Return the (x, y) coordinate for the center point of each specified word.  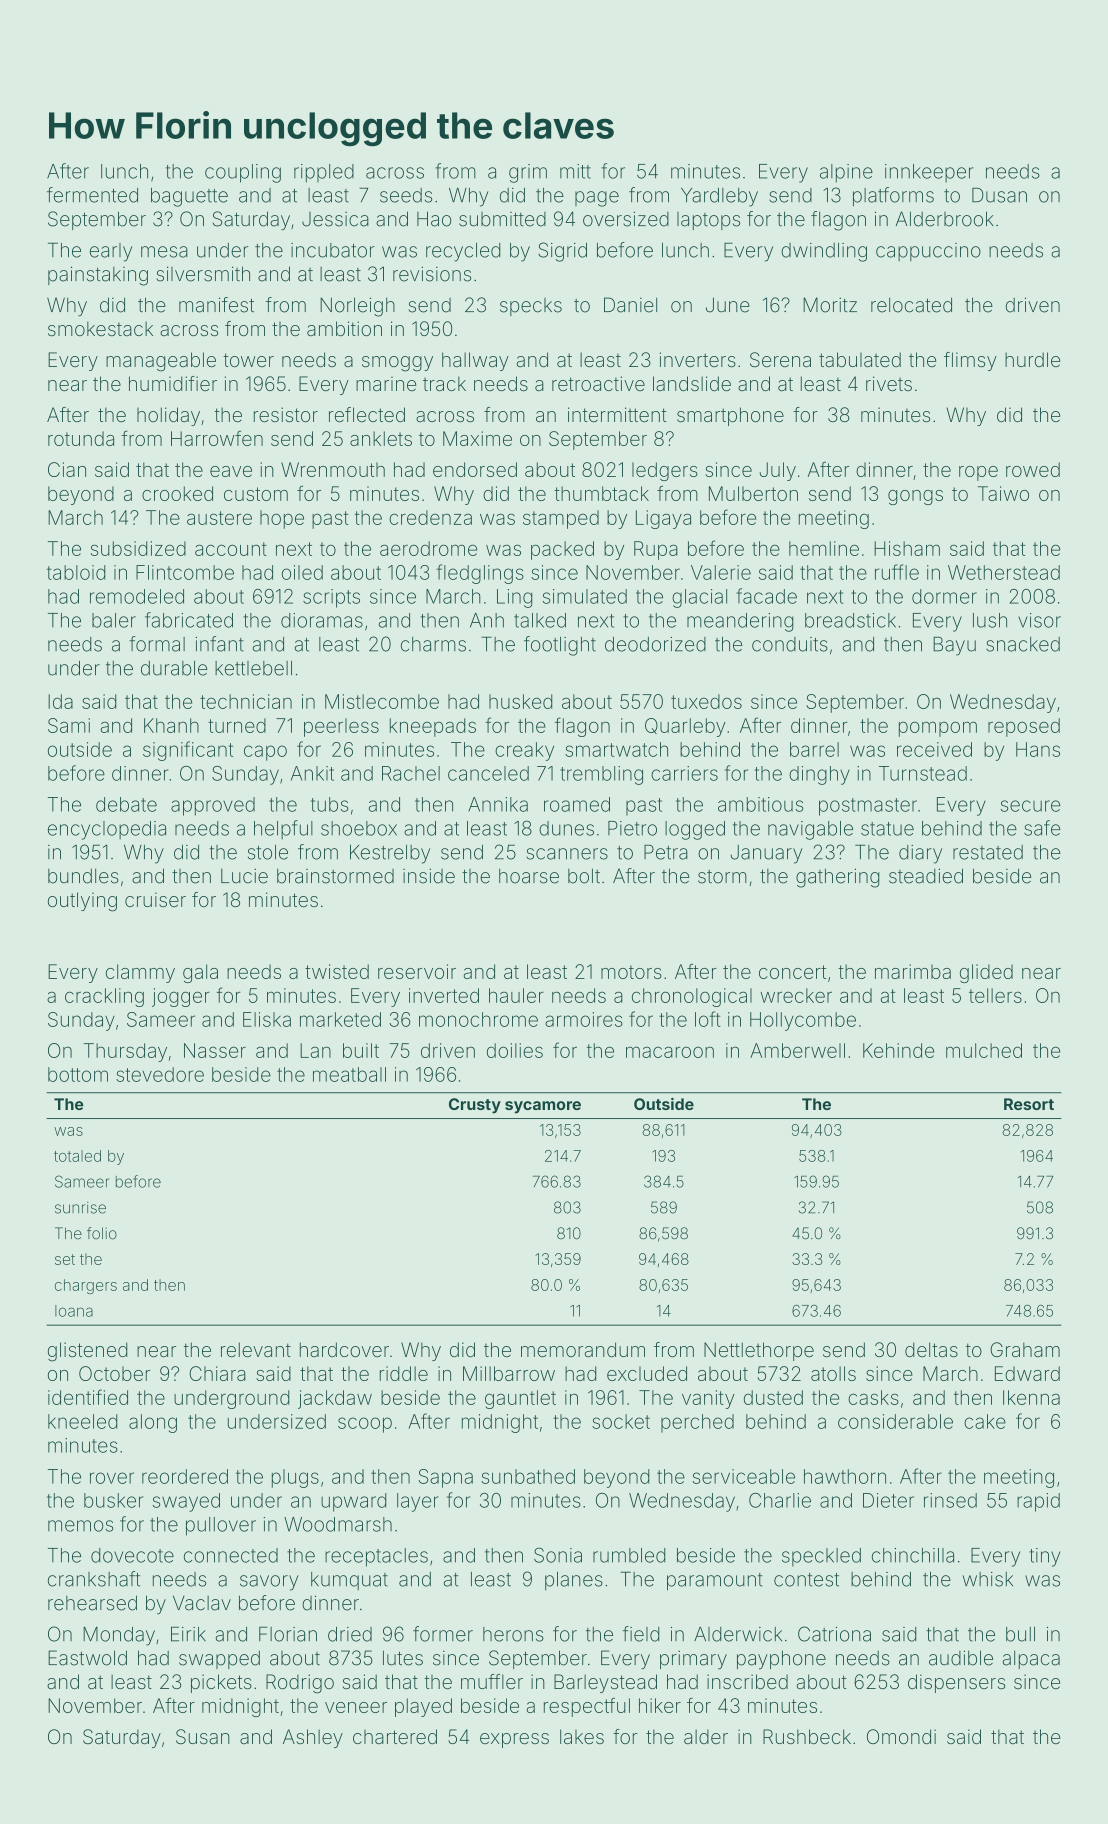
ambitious (760, 804)
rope (978, 473)
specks (531, 307)
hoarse (529, 876)
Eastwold (87, 1658)
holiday (168, 416)
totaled (77, 1156)
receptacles (376, 1557)
